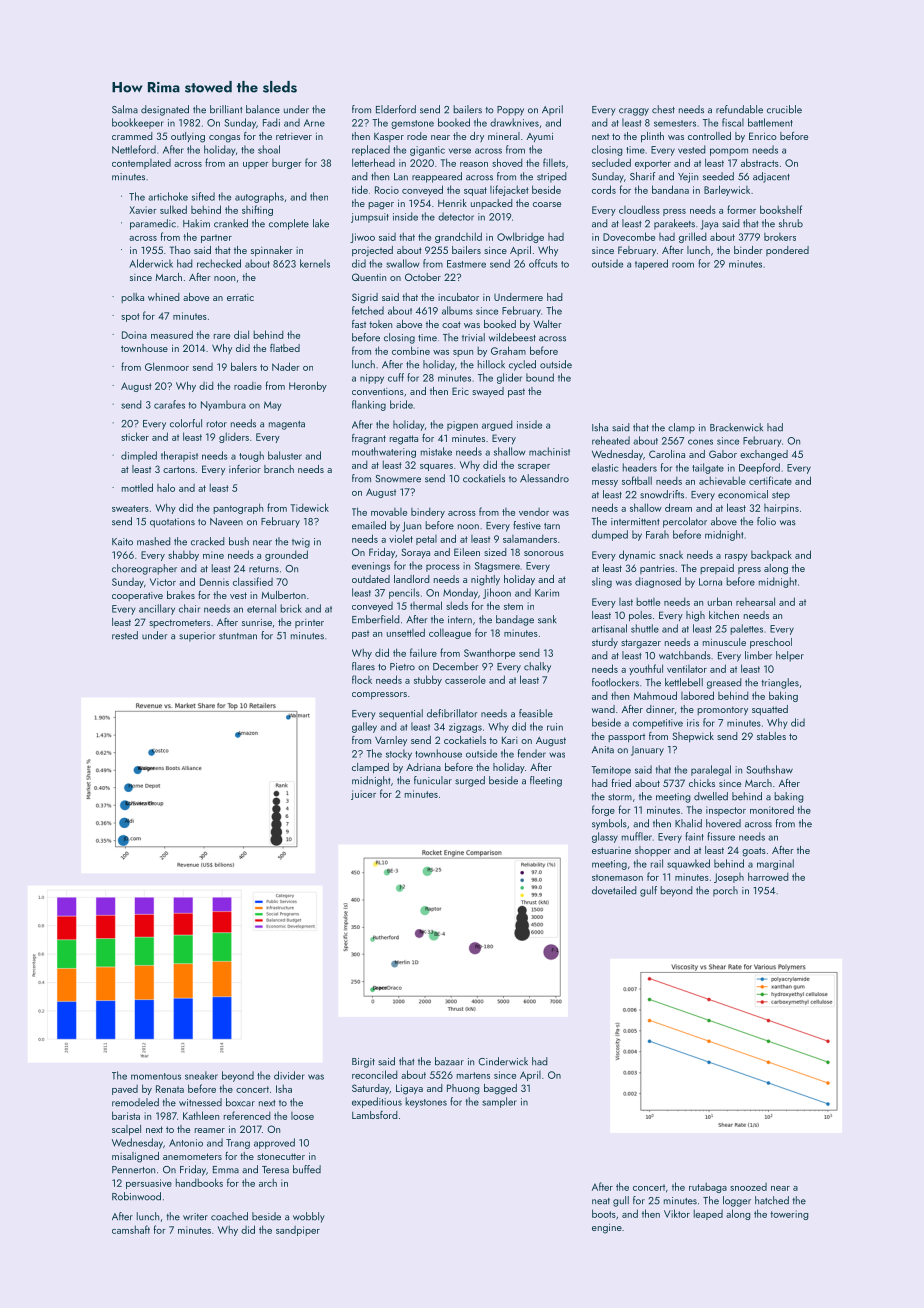 Image resolution: width=924 pixels, height=1308 pixels. I want to click on designated, so click(165, 110).
